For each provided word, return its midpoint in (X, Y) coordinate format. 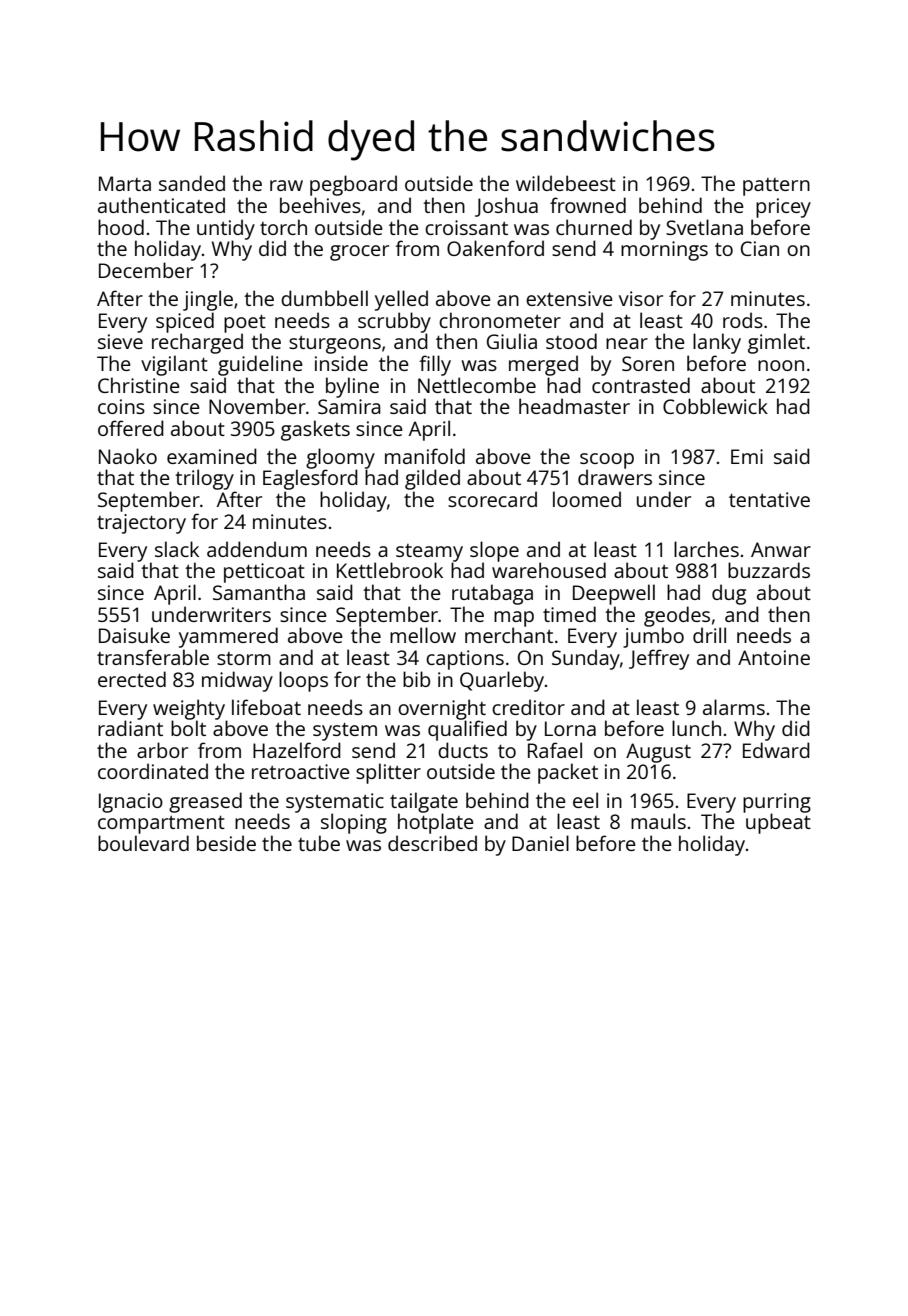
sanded (192, 183)
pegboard (353, 185)
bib (416, 679)
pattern (776, 187)
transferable (153, 657)
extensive (569, 298)
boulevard (143, 843)
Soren (648, 363)
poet (245, 324)
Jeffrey (659, 659)
